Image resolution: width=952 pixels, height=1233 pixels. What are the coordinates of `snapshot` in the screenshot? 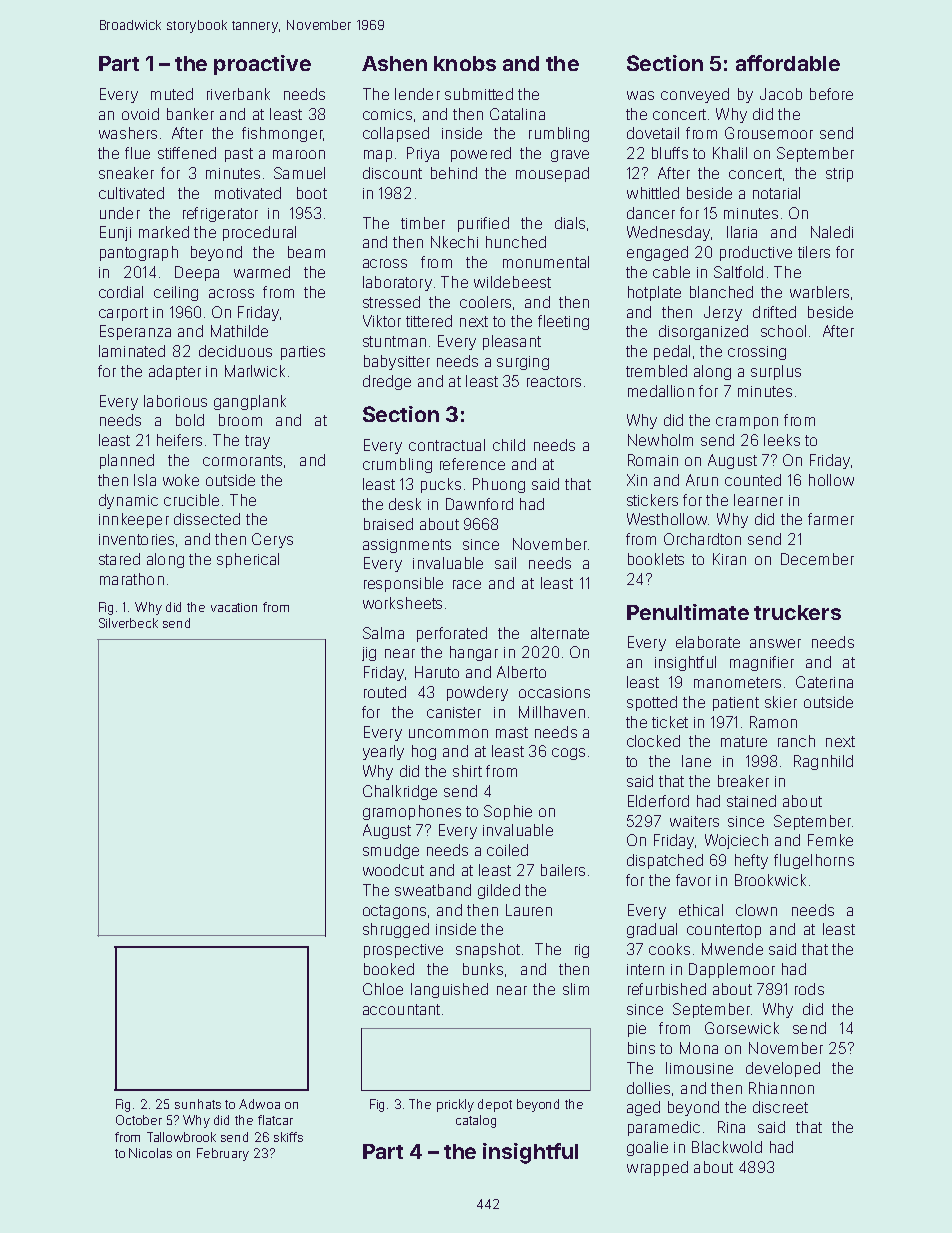 It's located at (488, 950).
